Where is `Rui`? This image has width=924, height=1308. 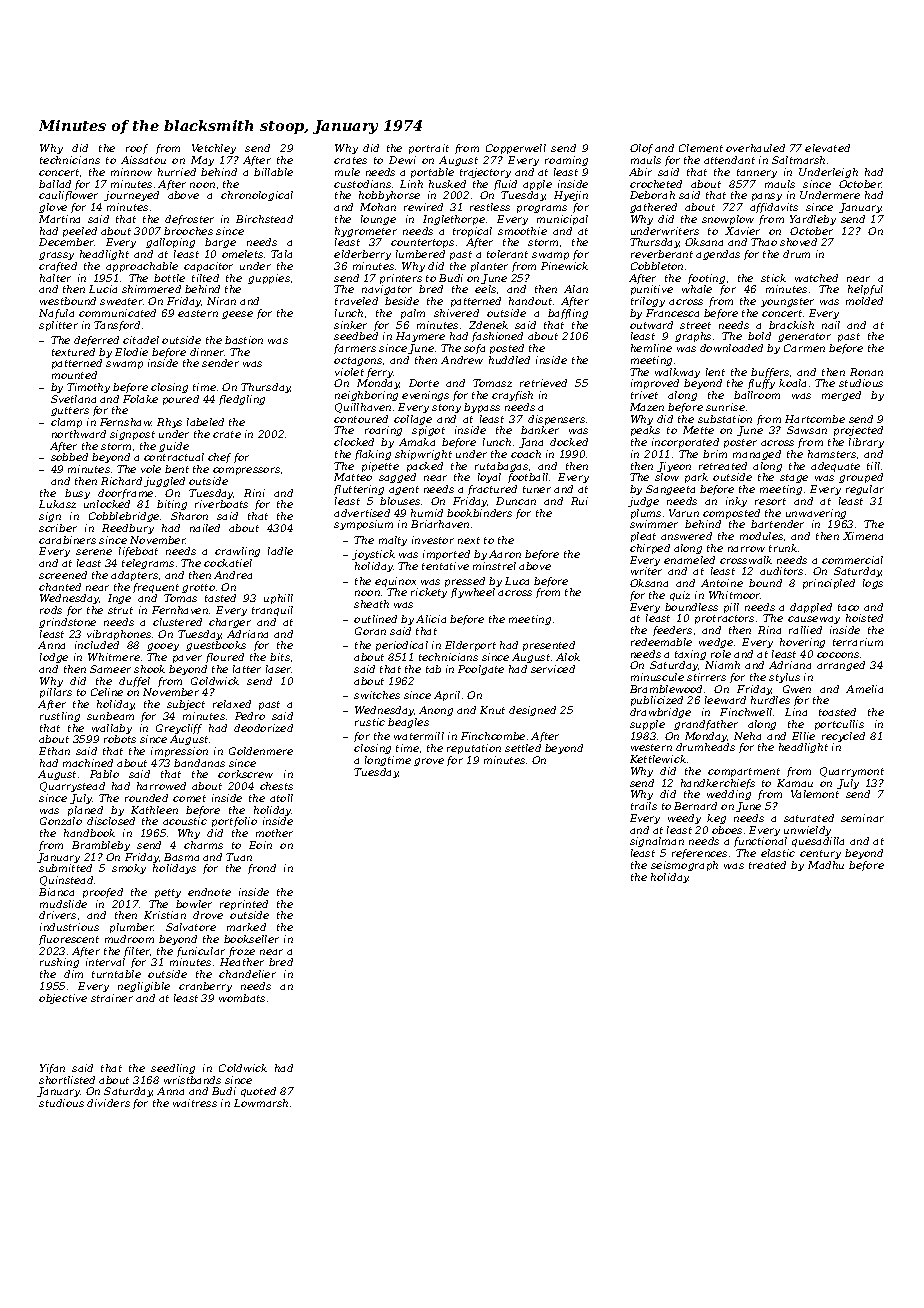
Rui is located at coordinates (579, 501).
